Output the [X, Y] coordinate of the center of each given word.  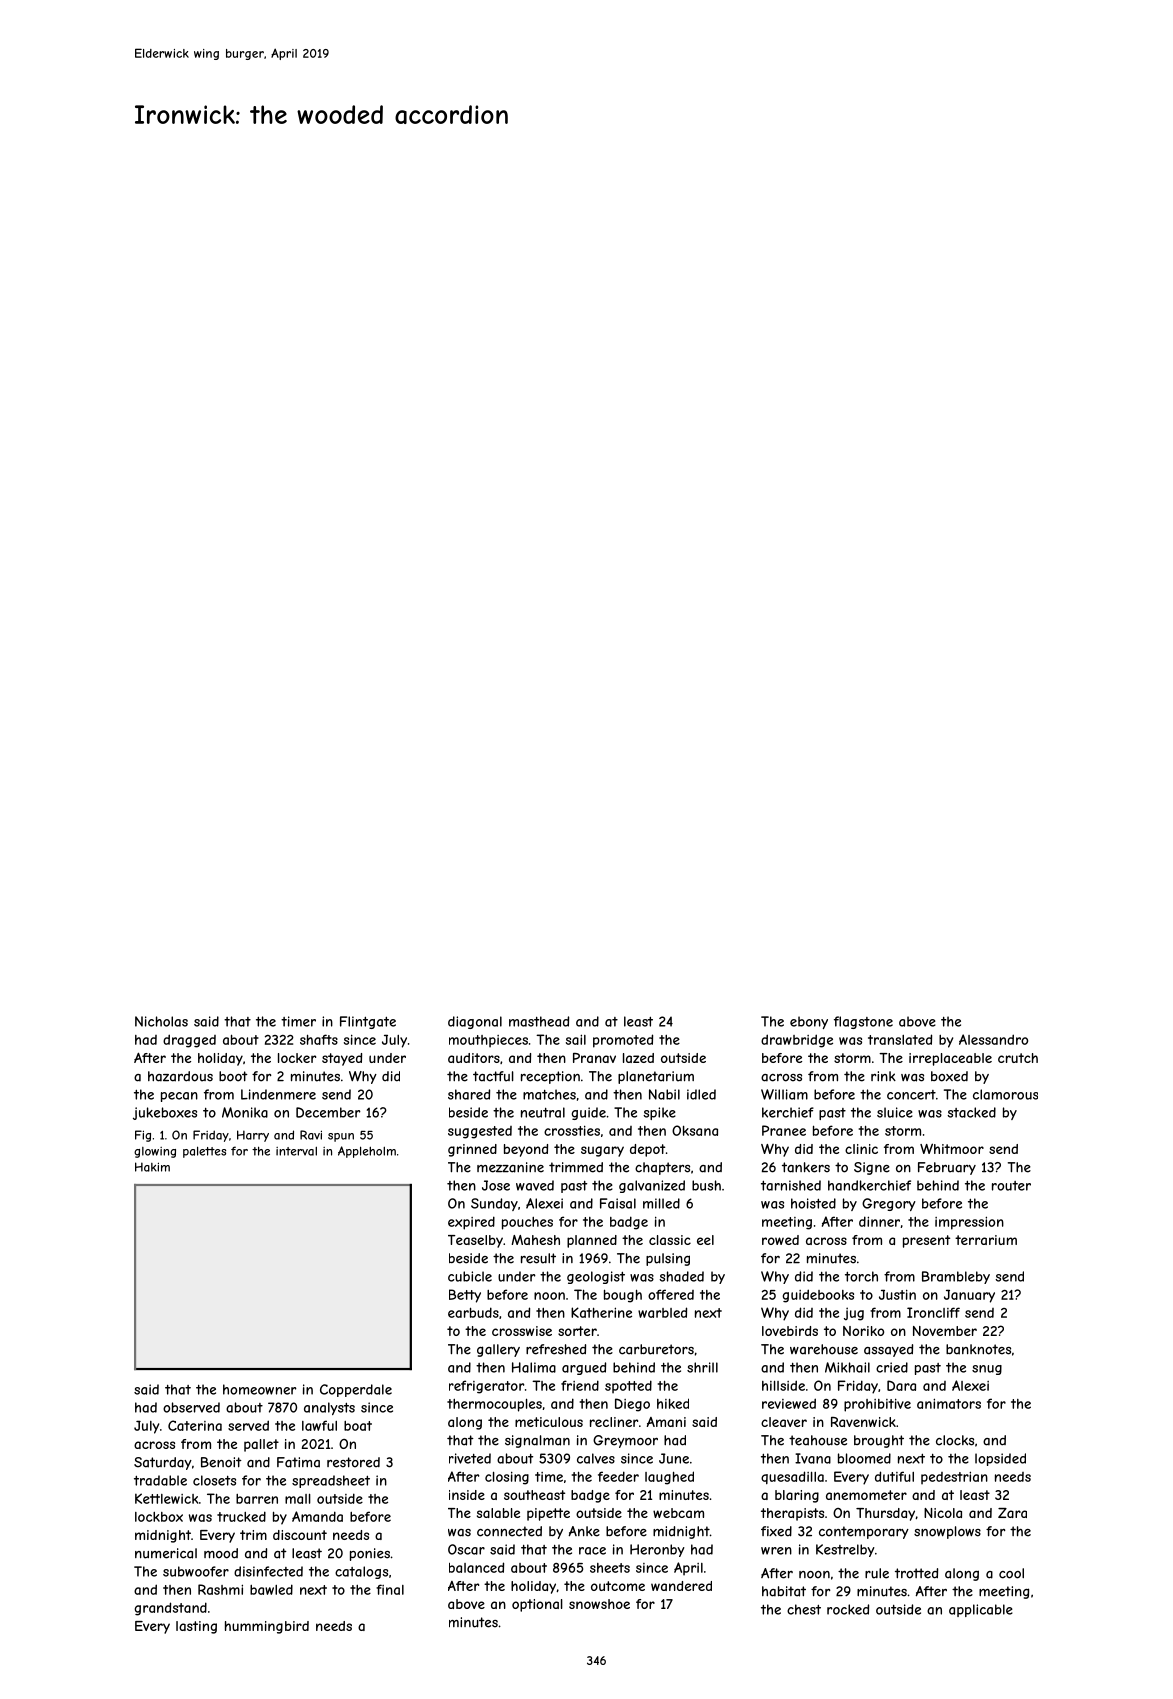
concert [911, 1095]
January [969, 1296]
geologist [596, 1277]
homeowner [260, 1389]
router [1011, 1186]
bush [706, 1185]
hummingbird [267, 1627]
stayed [342, 1059]
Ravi [311, 1135]
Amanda [317, 1516]
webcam [678, 1513]
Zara [1012, 1513]
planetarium [656, 1077]
